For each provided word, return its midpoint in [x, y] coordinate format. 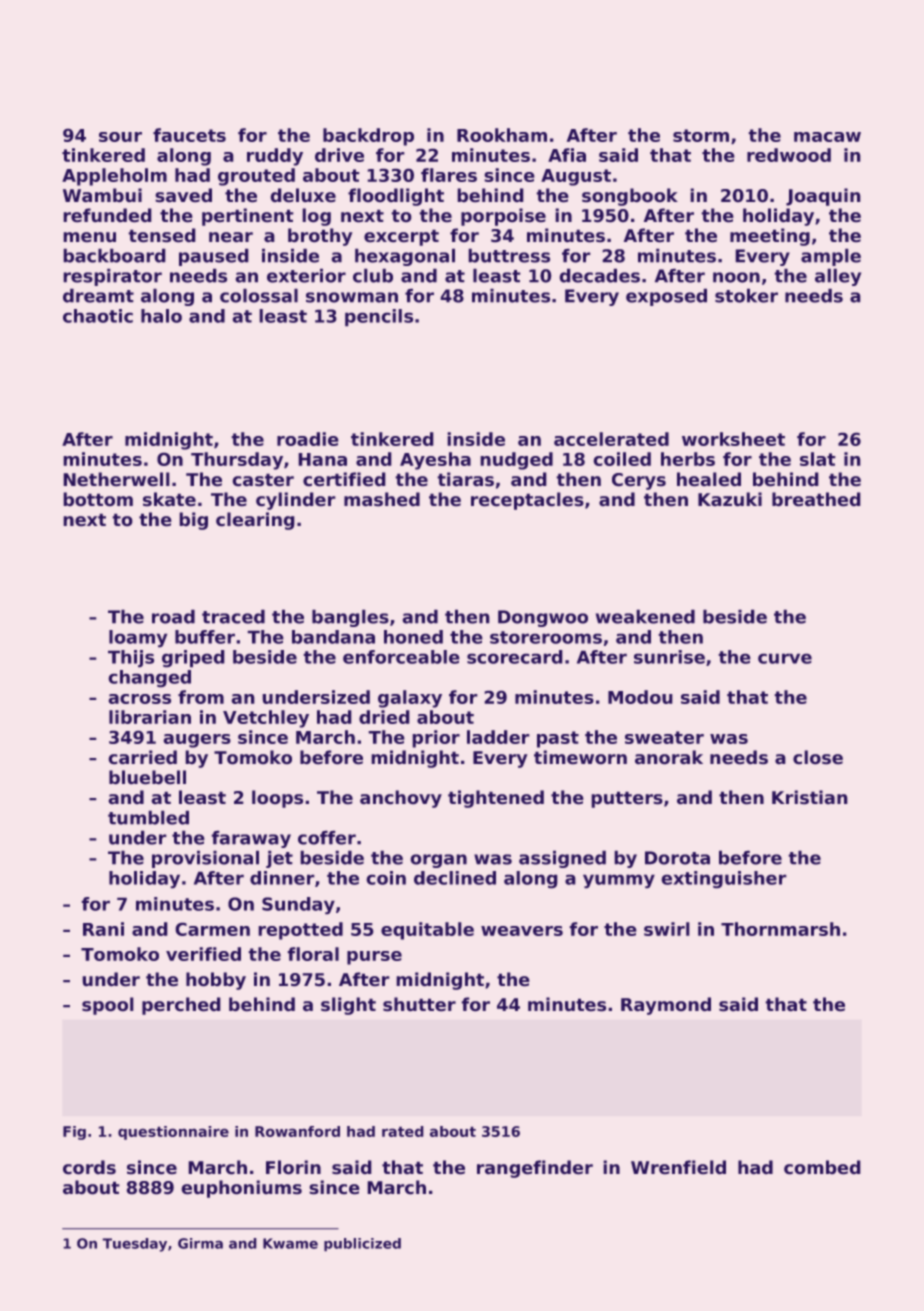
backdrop [368, 137]
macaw [827, 137]
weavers [522, 931]
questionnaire [173, 1133]
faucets [189, 135]
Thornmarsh [780, 929]
